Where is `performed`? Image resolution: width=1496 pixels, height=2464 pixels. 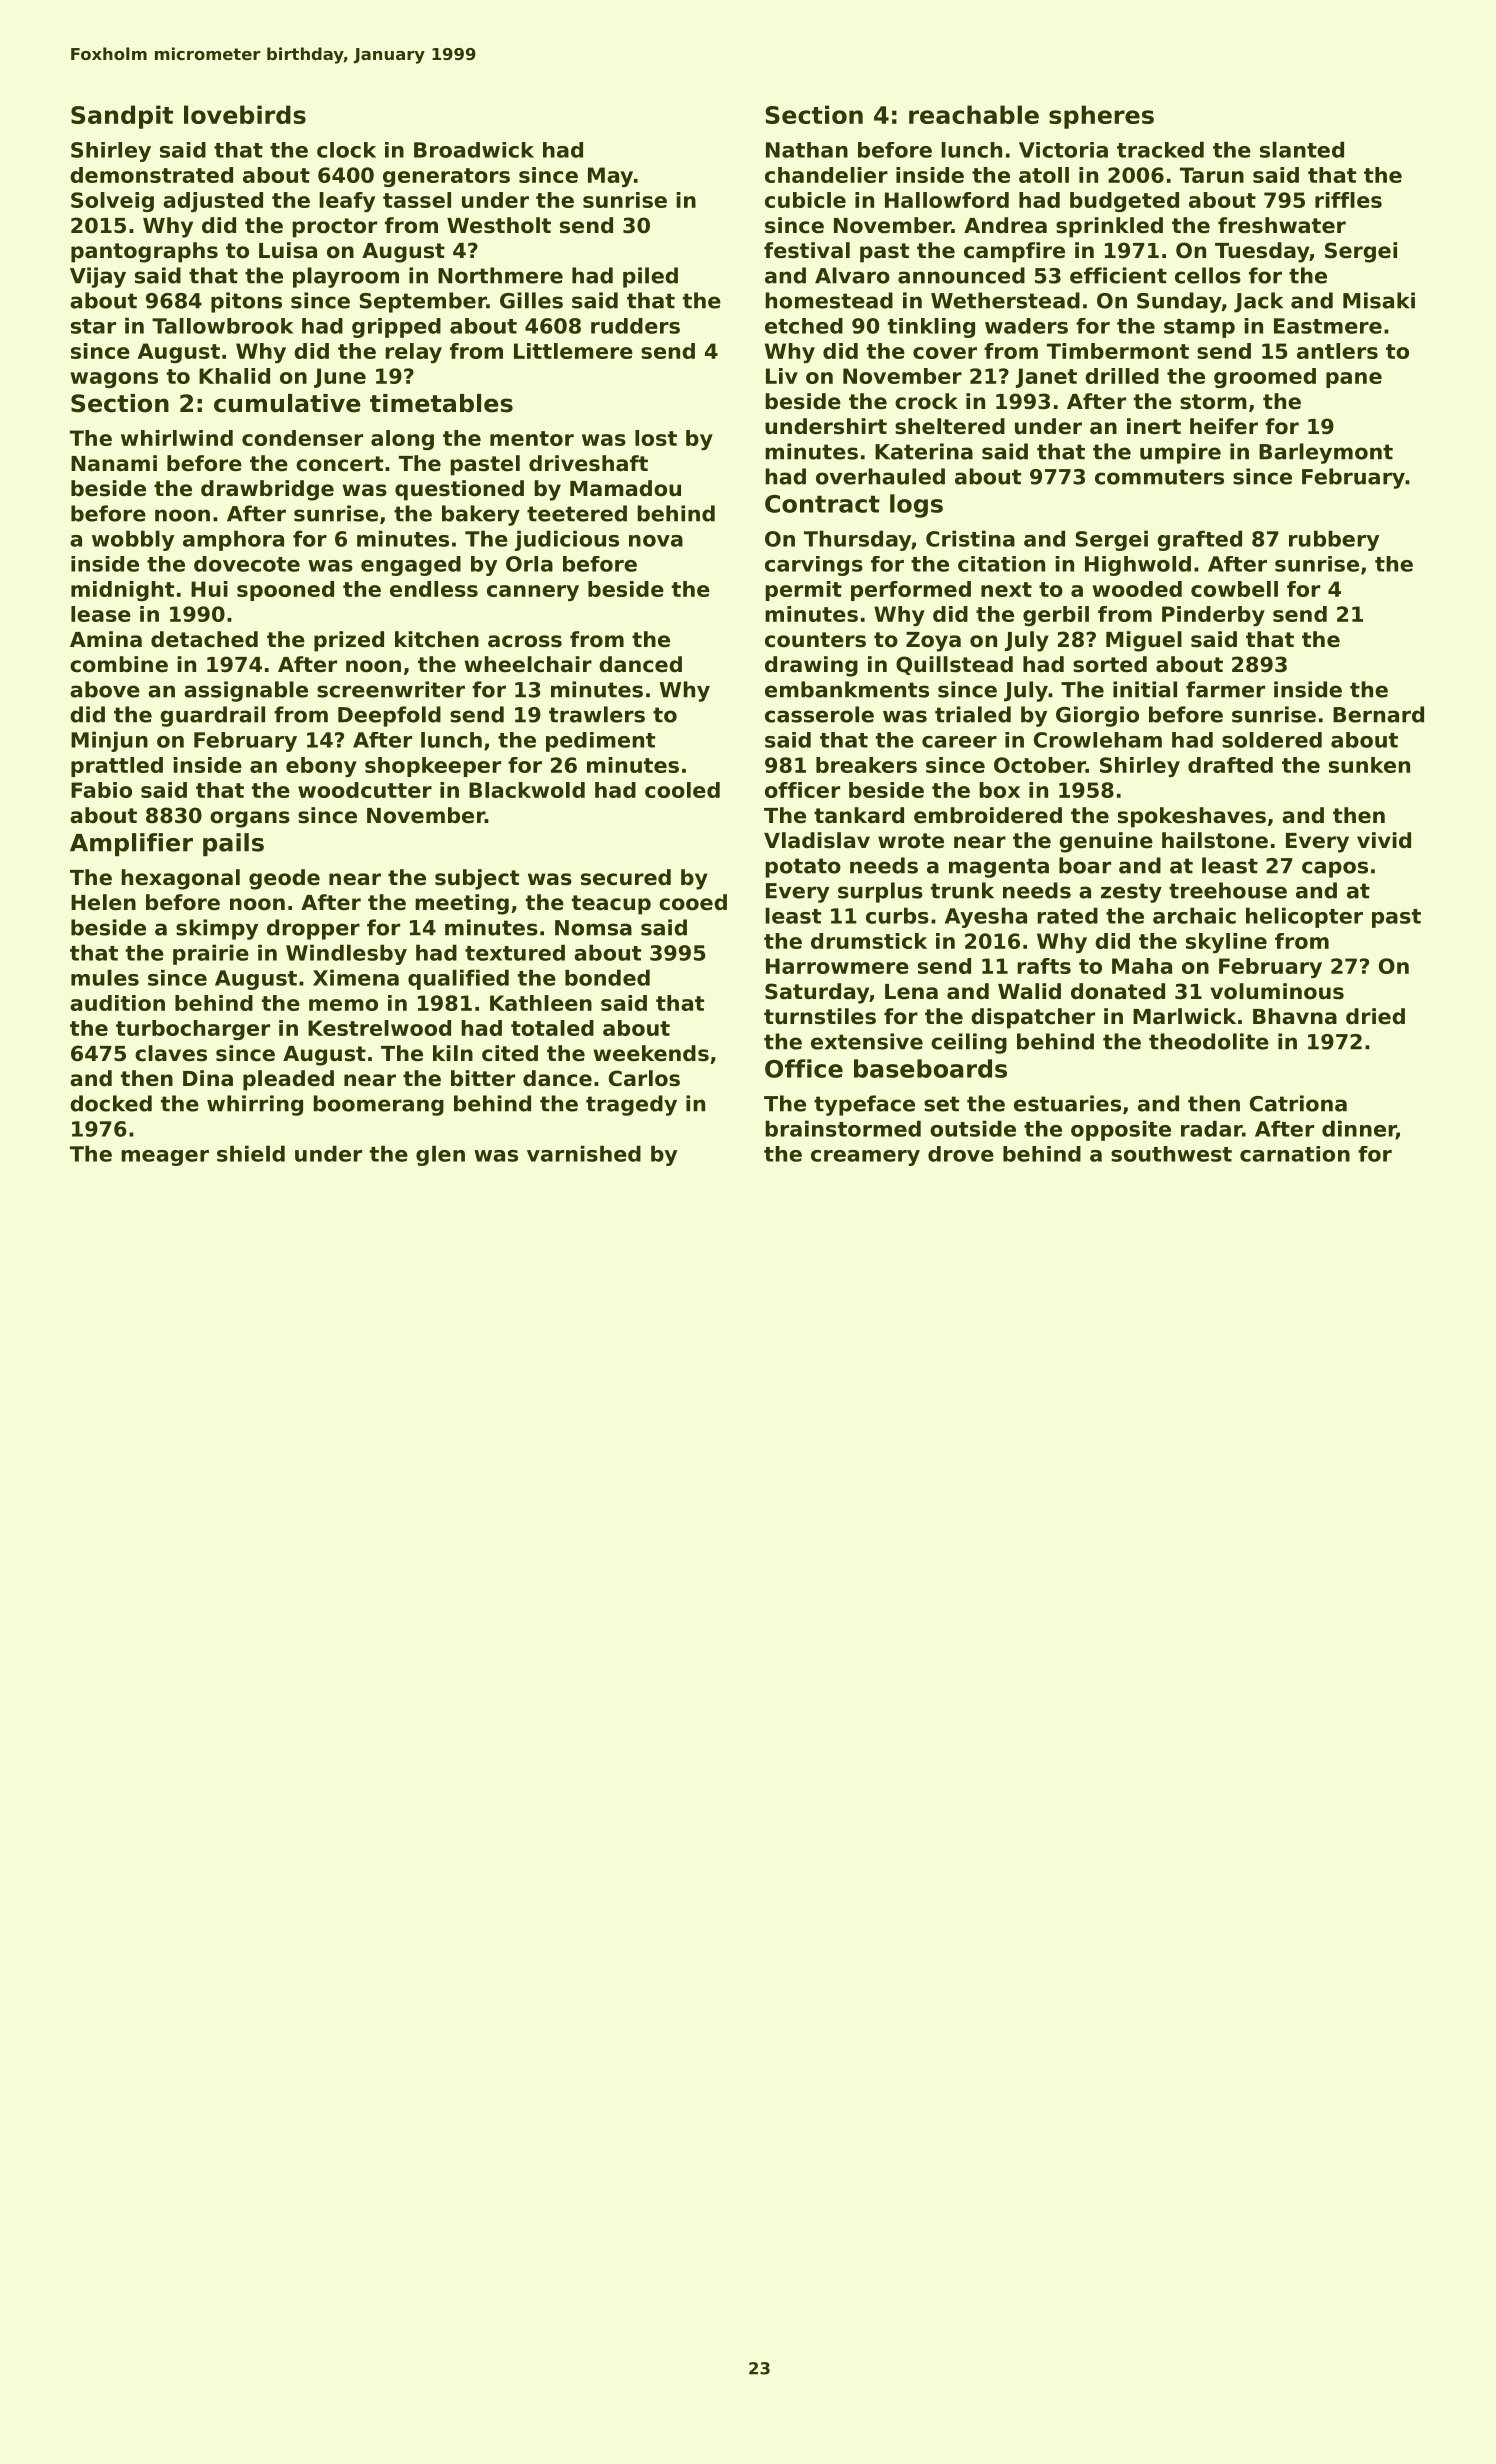
performed is located at coordinates (911, 591).
